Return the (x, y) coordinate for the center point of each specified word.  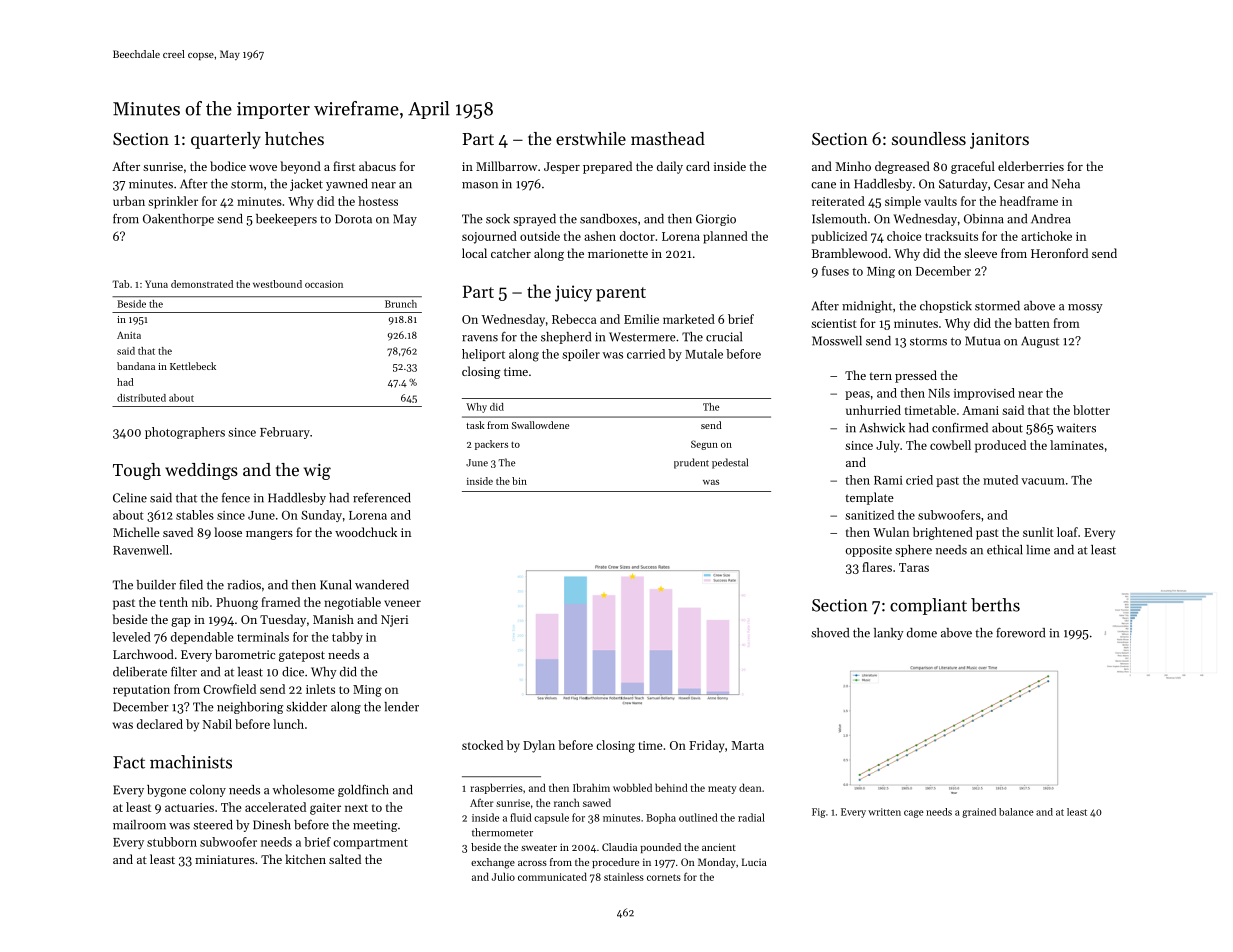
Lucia (754, 862)
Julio (503, 876)
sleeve (980, 253)
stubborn (172, 842)
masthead (668, 138)
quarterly (226, 140)
